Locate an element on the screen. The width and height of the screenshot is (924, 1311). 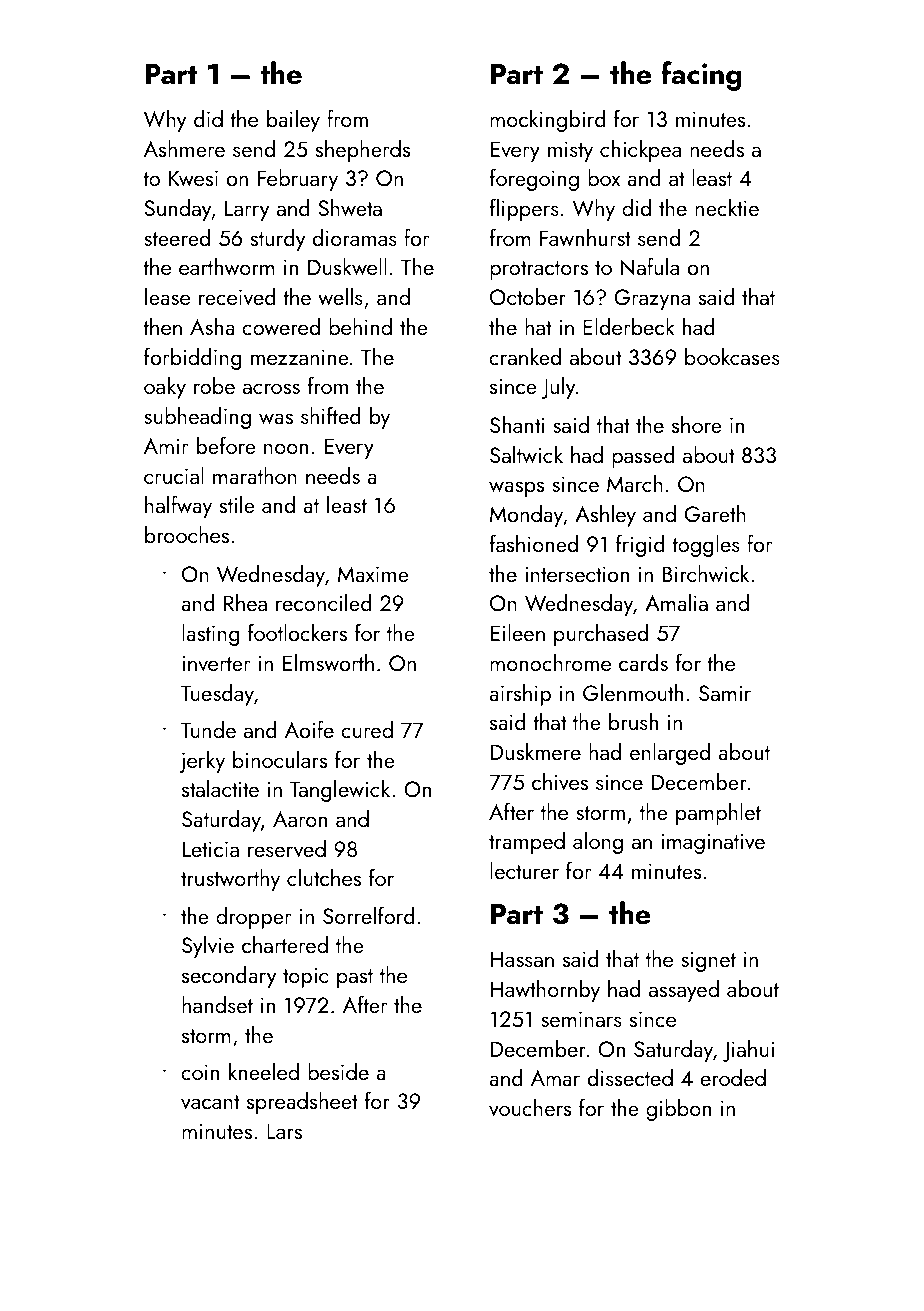
Maxime is located at coordinates (373, 574).
